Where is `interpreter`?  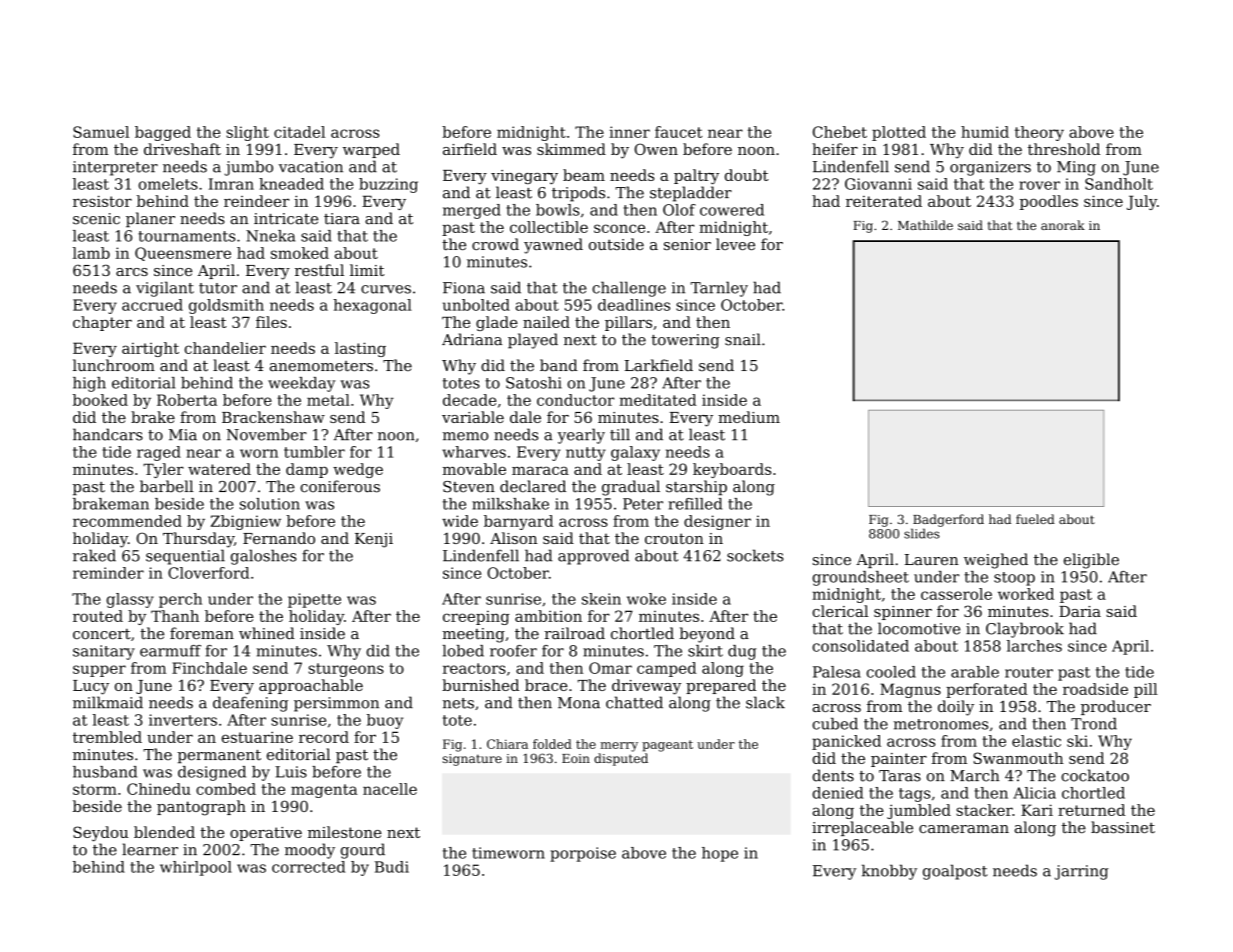 interpreter is located at coordinates (115, 168).
